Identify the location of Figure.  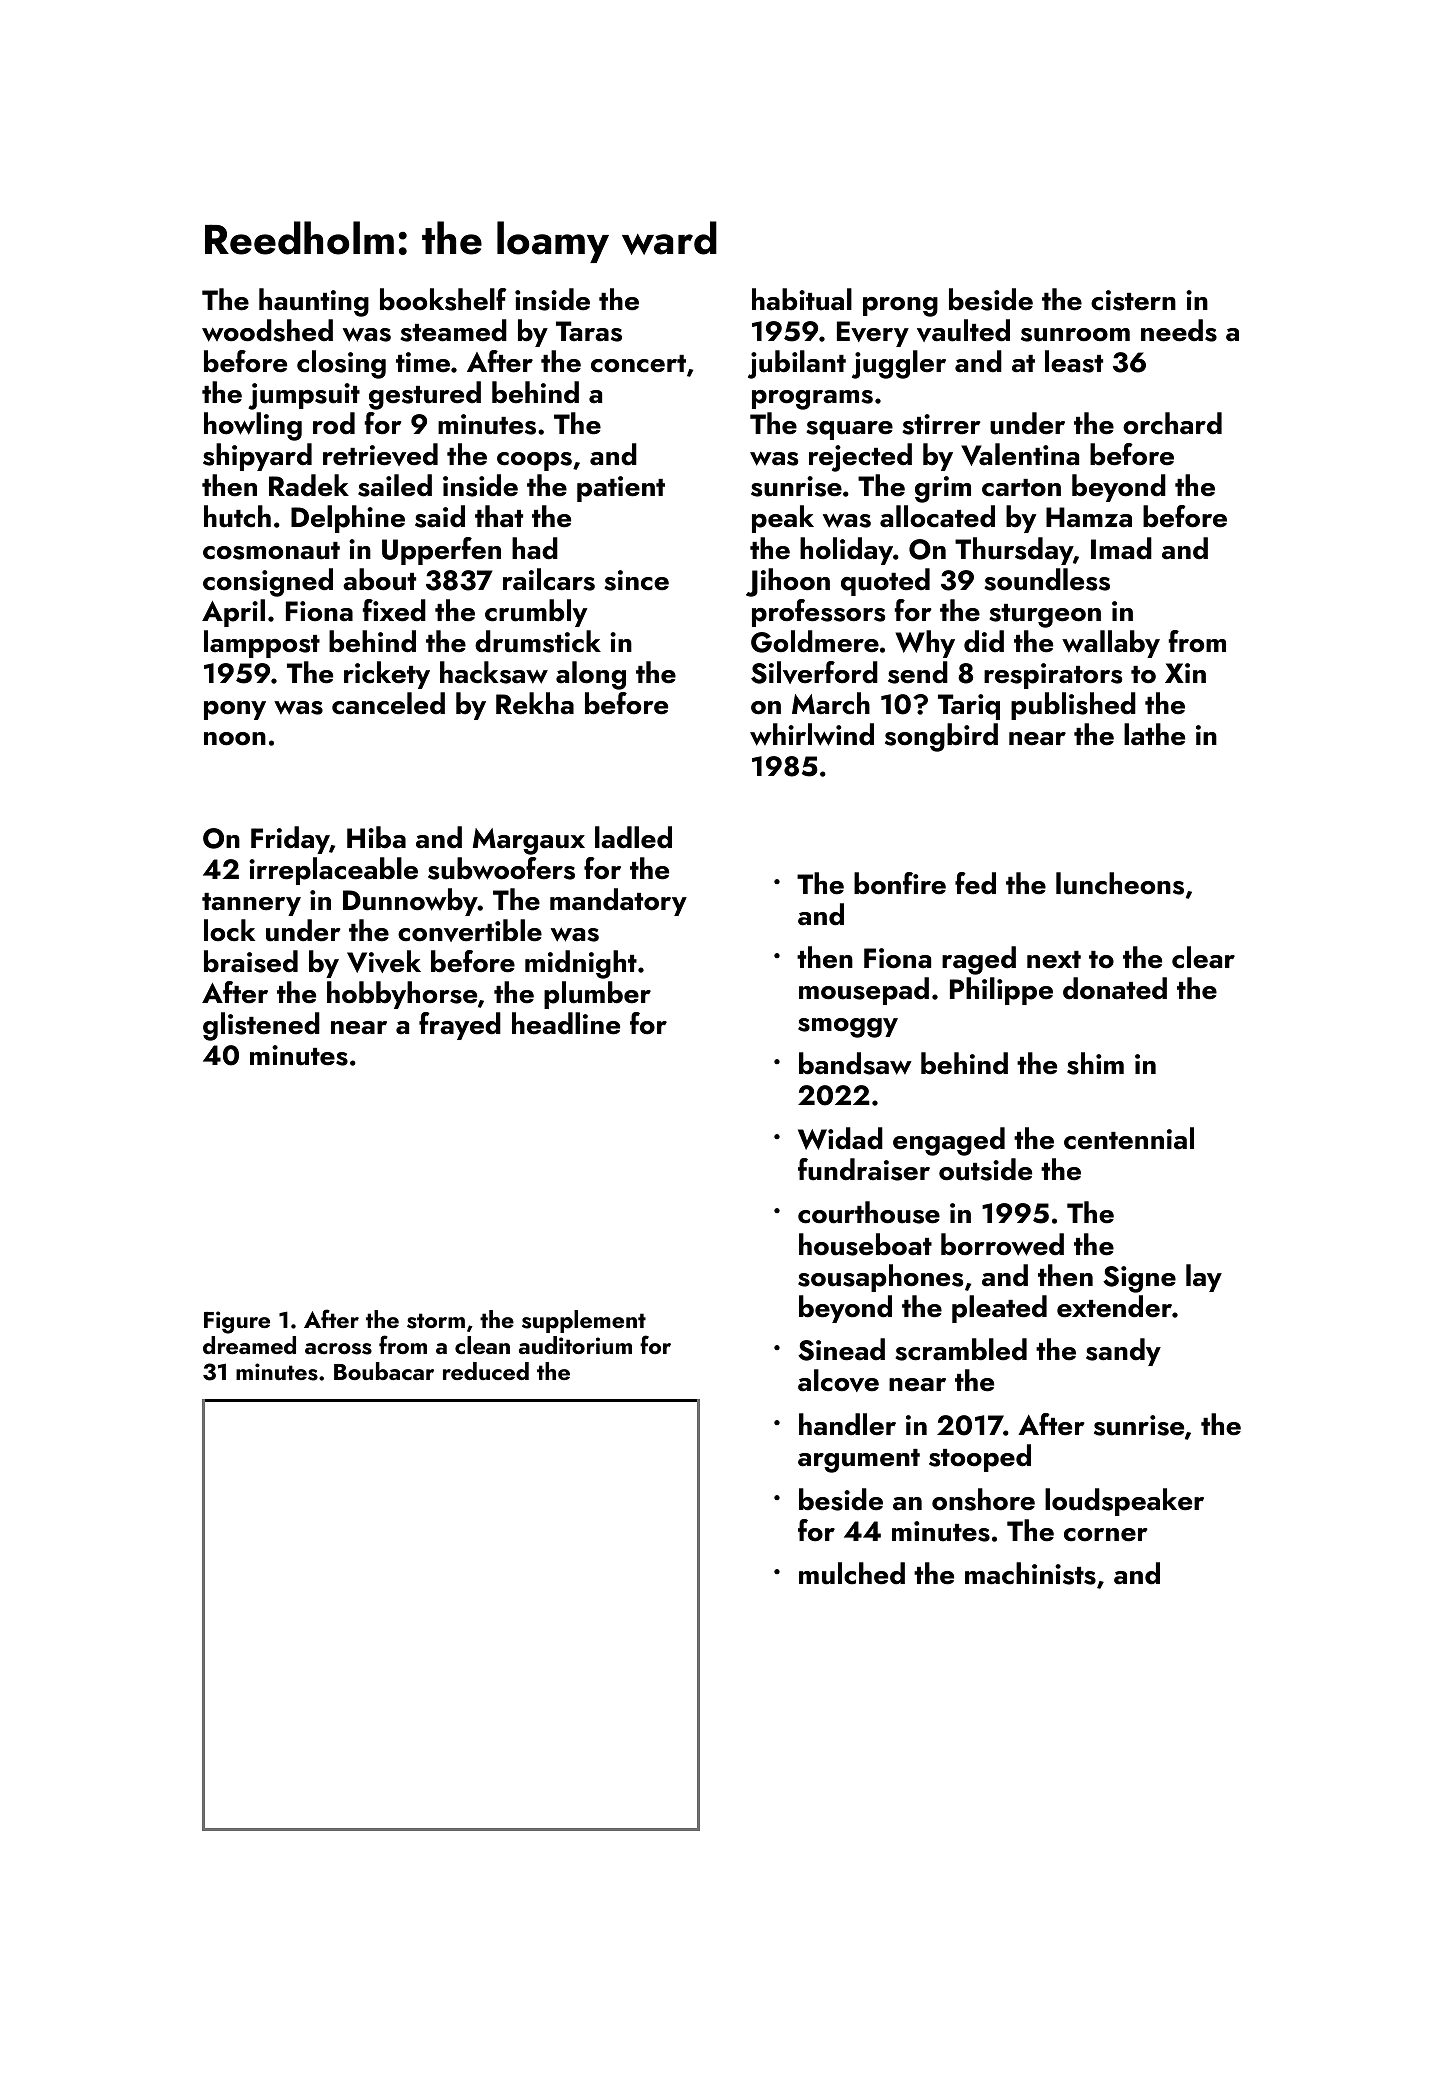
(237, 1322).
